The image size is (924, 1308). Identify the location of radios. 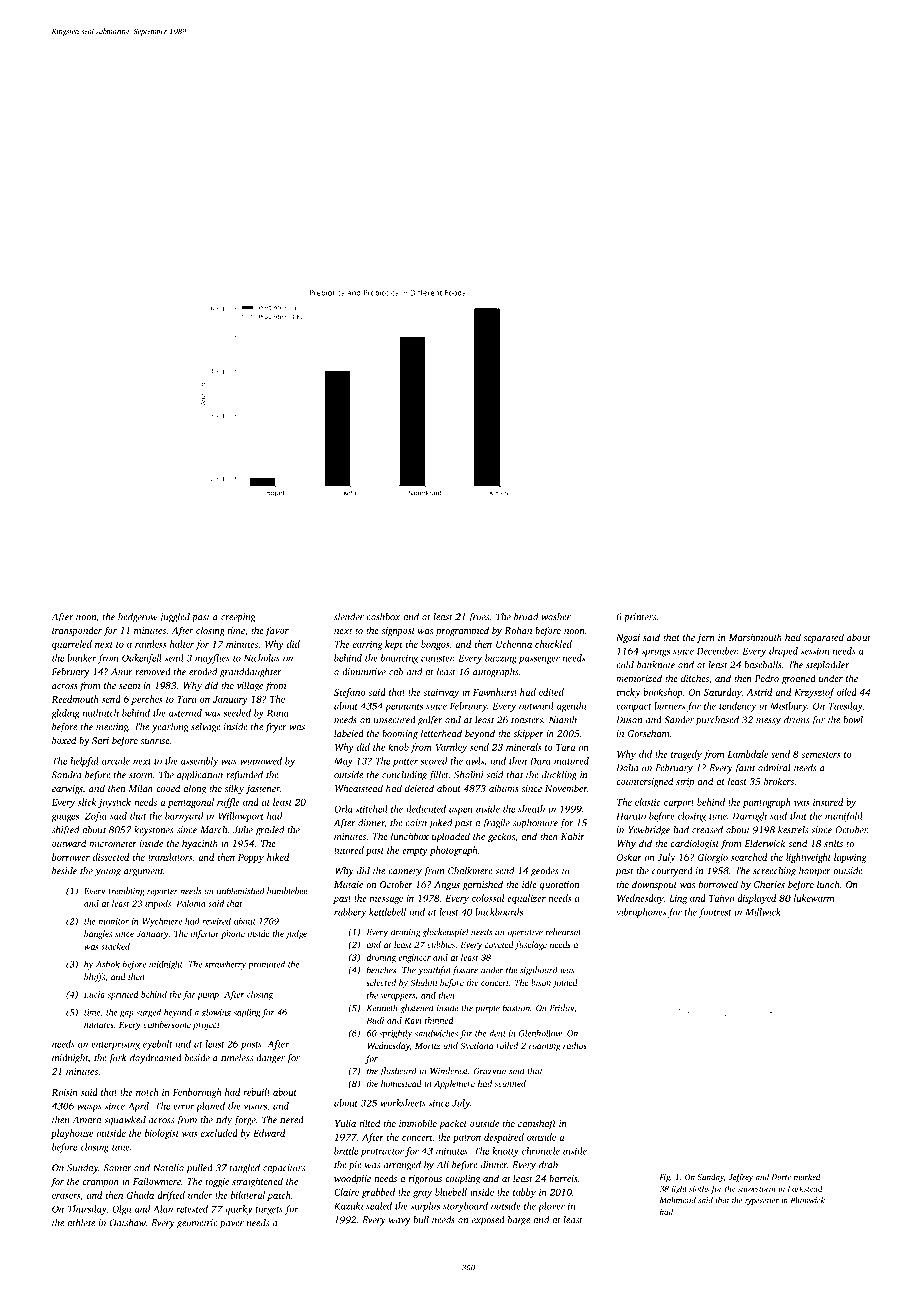
(575, 1045).
